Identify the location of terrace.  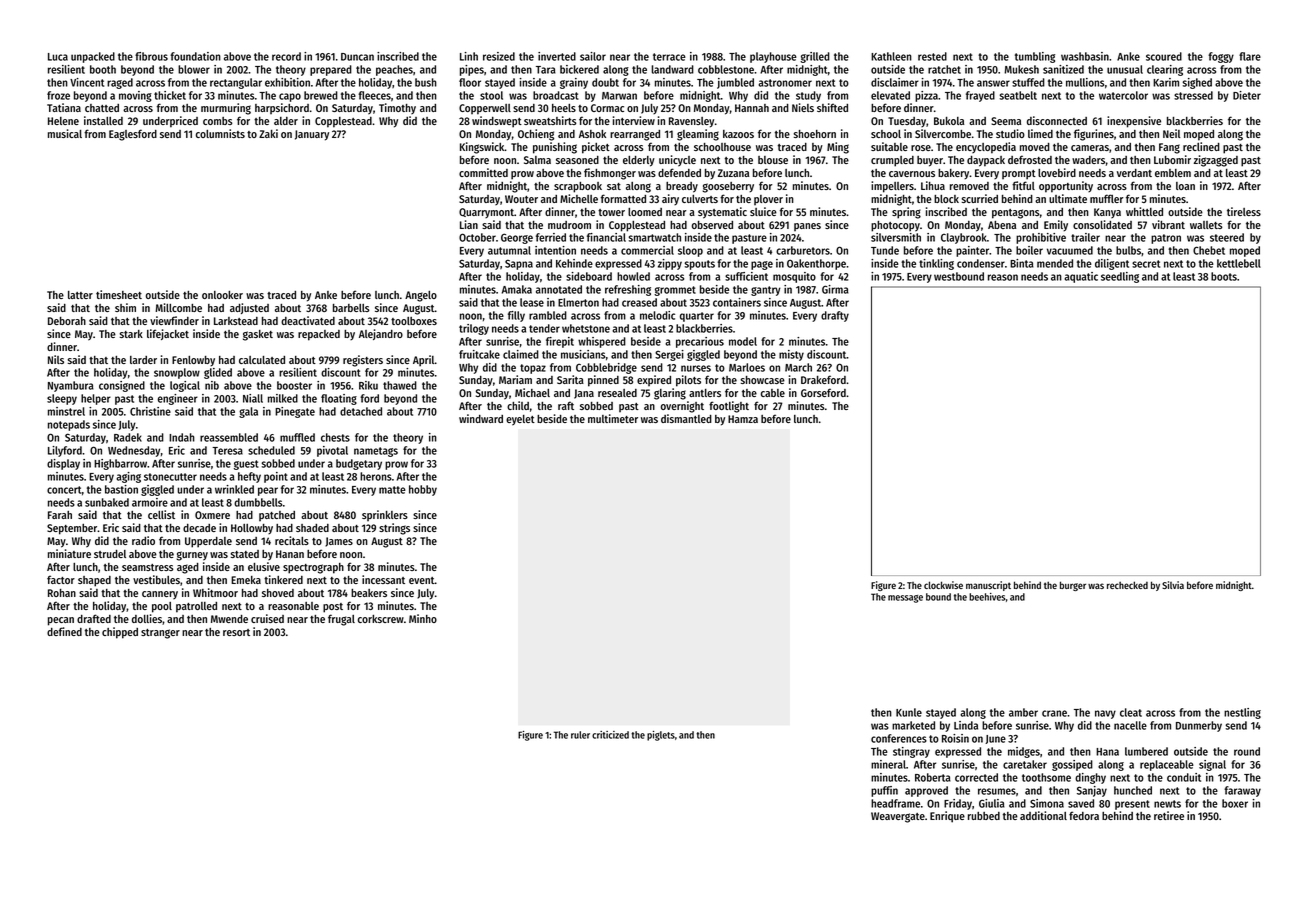
(669, 57).
